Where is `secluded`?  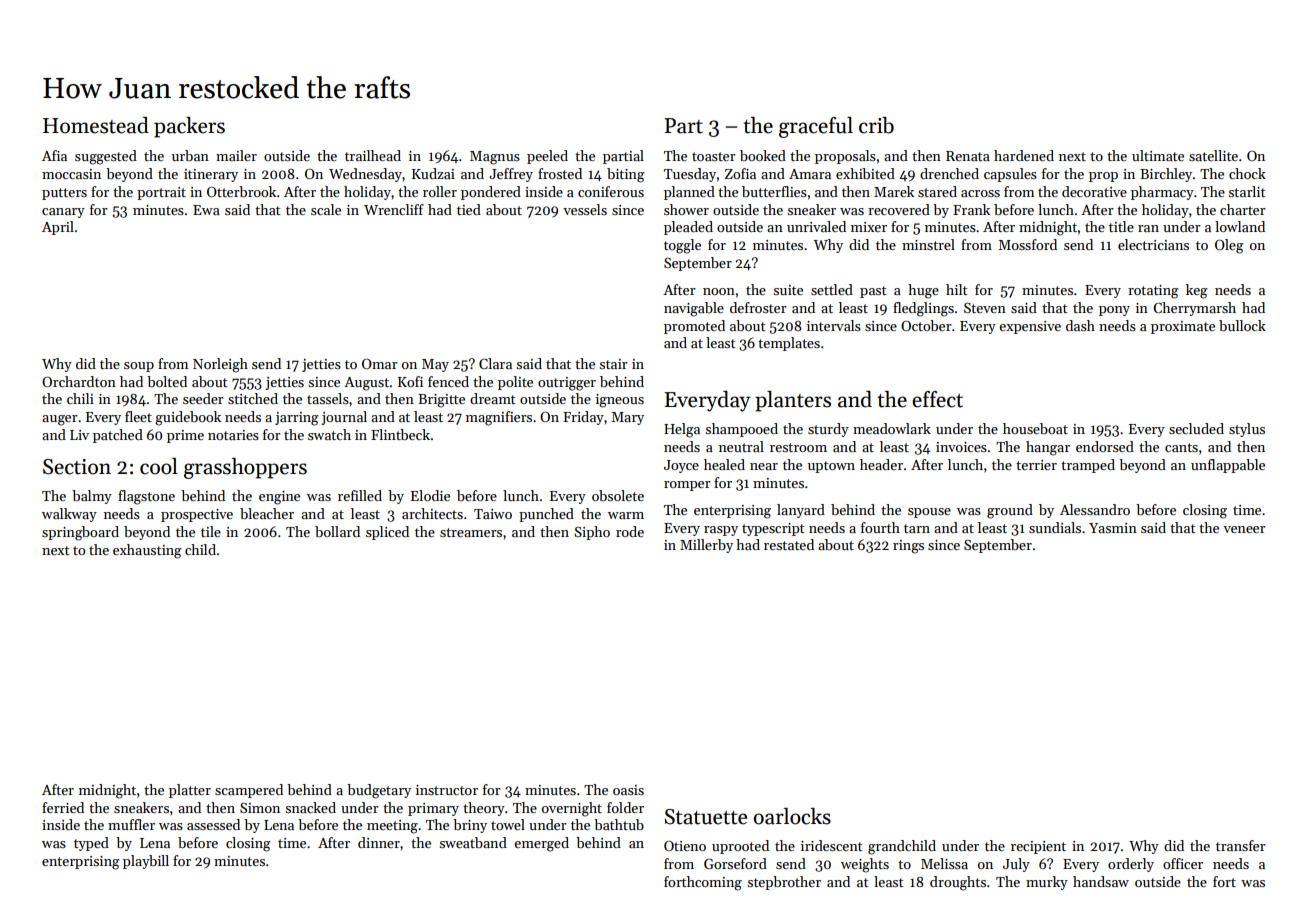 secluded is located at coordinates (1196, 428).
